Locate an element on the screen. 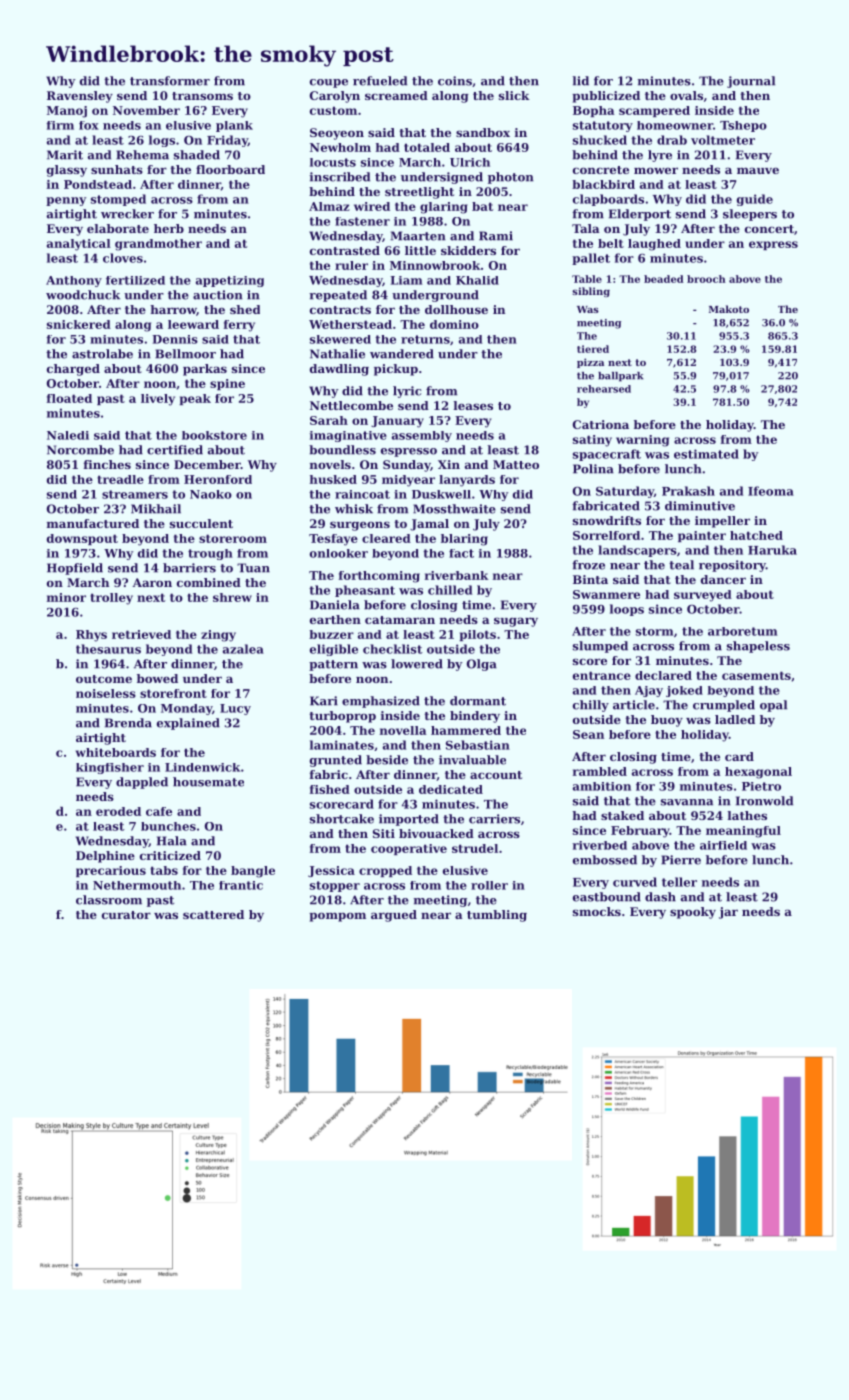 This screenshot has width=849, height=1400. transoms is located at coordinates (202, 96).
